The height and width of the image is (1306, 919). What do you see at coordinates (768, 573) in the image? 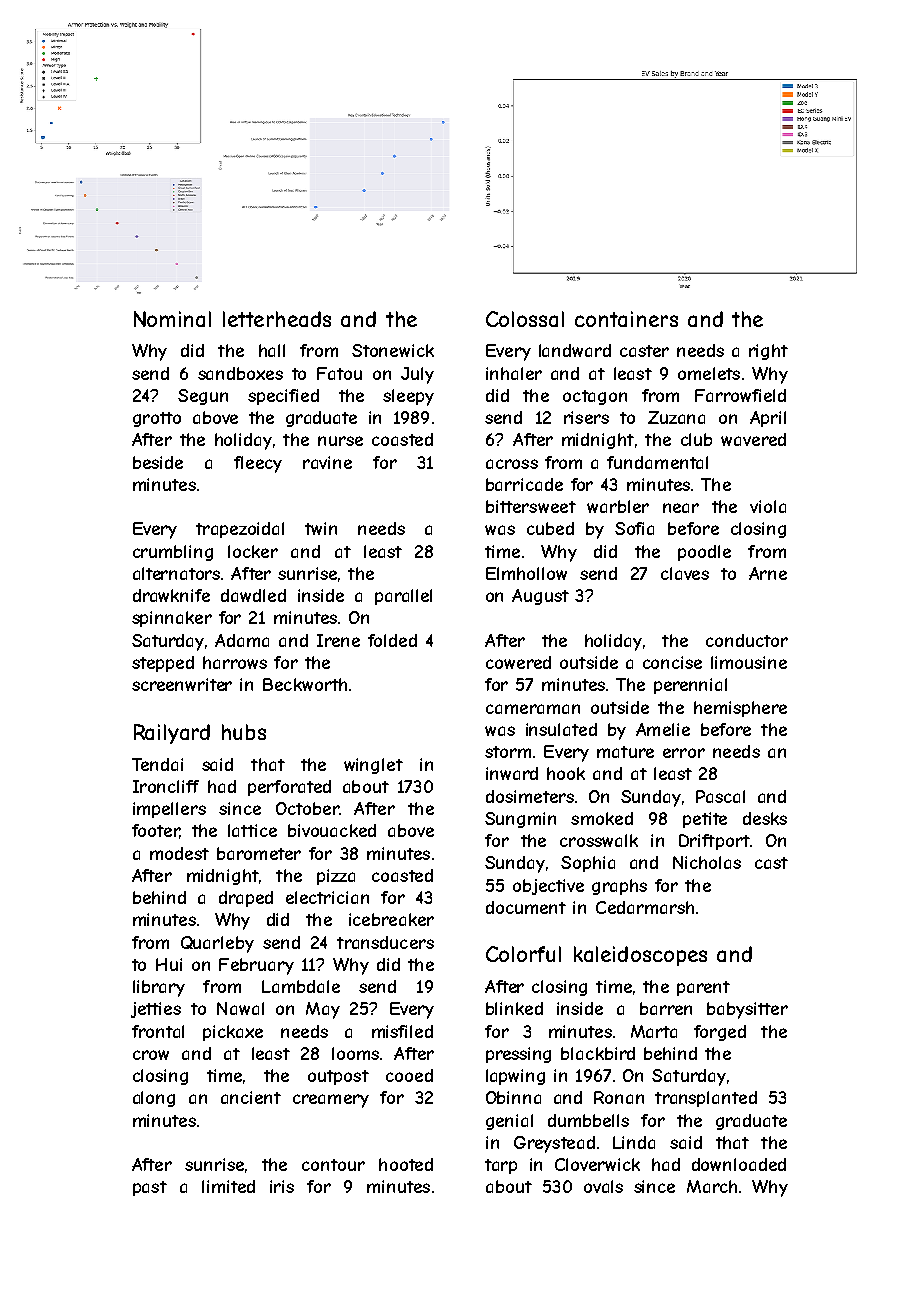
I see `Arne` at bounding box center [768, 573].
